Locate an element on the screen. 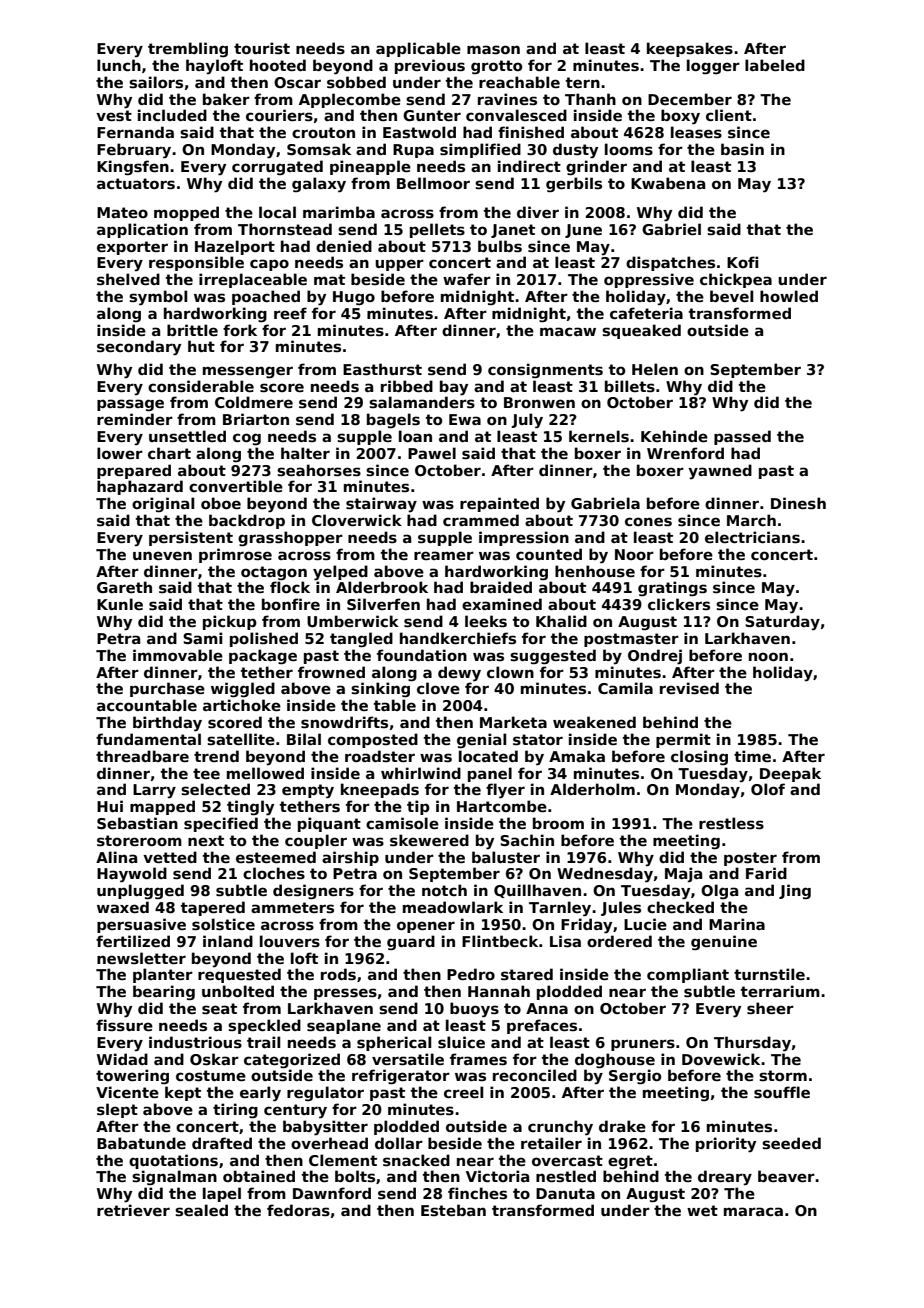 Image resolution: width=924 pixels, height=1308 pixels. wafer is located at coordinates (467, 279).
